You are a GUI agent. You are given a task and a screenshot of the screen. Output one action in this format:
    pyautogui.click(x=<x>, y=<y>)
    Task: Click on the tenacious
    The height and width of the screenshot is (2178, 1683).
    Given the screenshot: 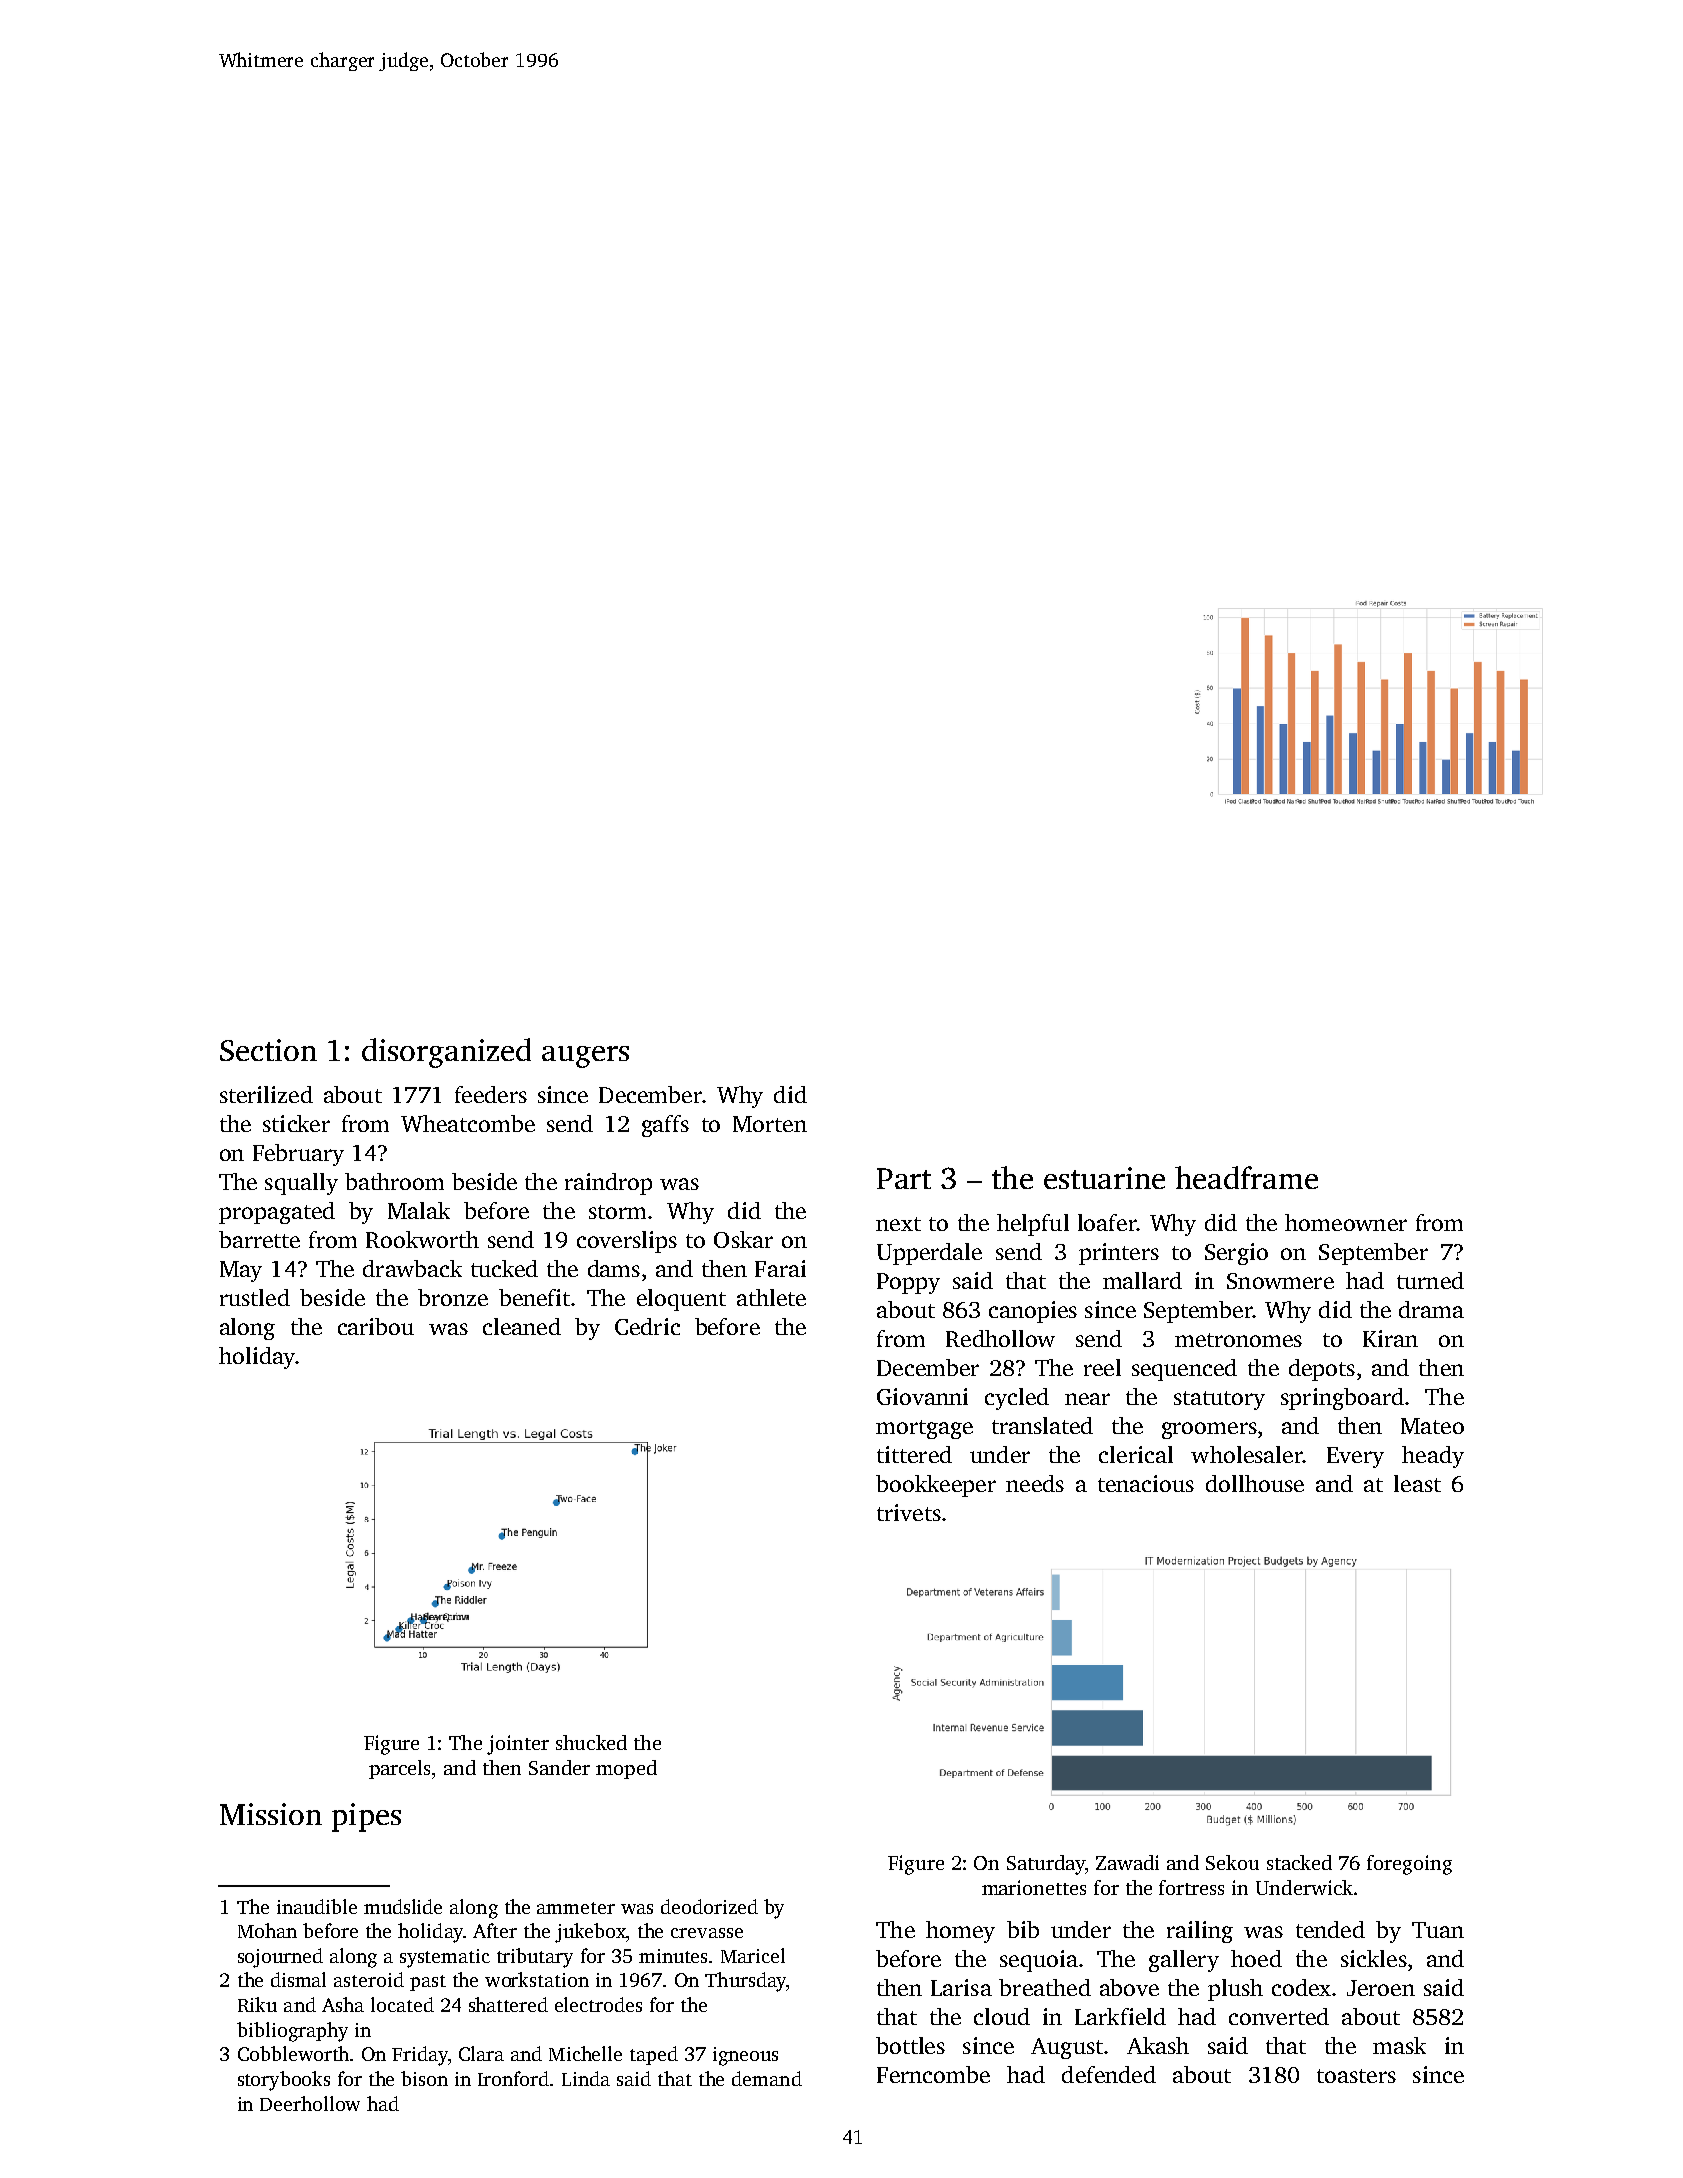 What is the action you would take?
    pyautogui.click(x=1146, y=1483)
